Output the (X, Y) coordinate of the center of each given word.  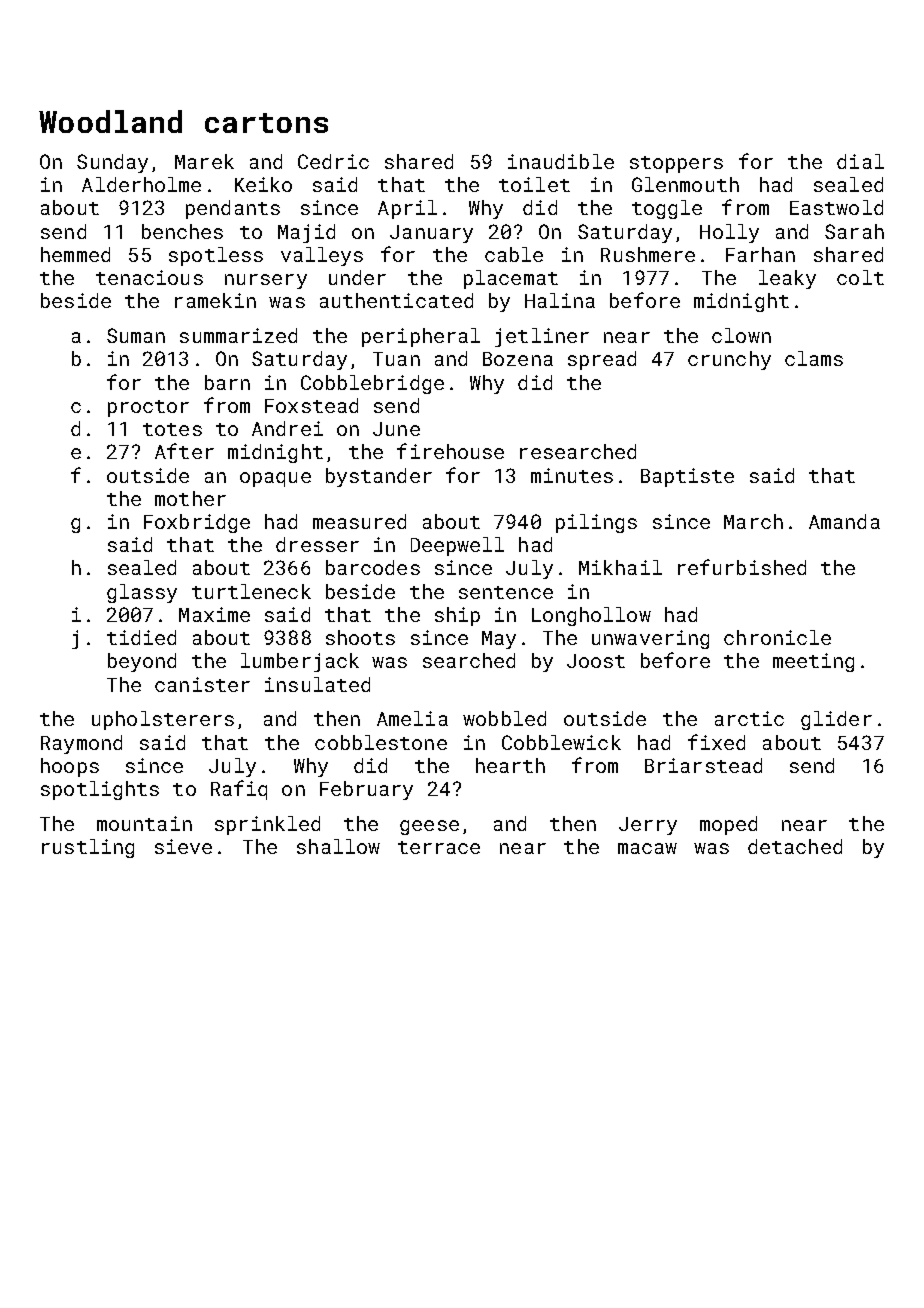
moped (728, 825)
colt (860, 277)
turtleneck (251, 591)
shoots (360, 637)
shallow (338, 846)
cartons (266, 123)
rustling (88, 848)
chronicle (777, 637)
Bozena (518, 359)
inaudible (561, 161)
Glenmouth (685, 184)
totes (172, 429)
